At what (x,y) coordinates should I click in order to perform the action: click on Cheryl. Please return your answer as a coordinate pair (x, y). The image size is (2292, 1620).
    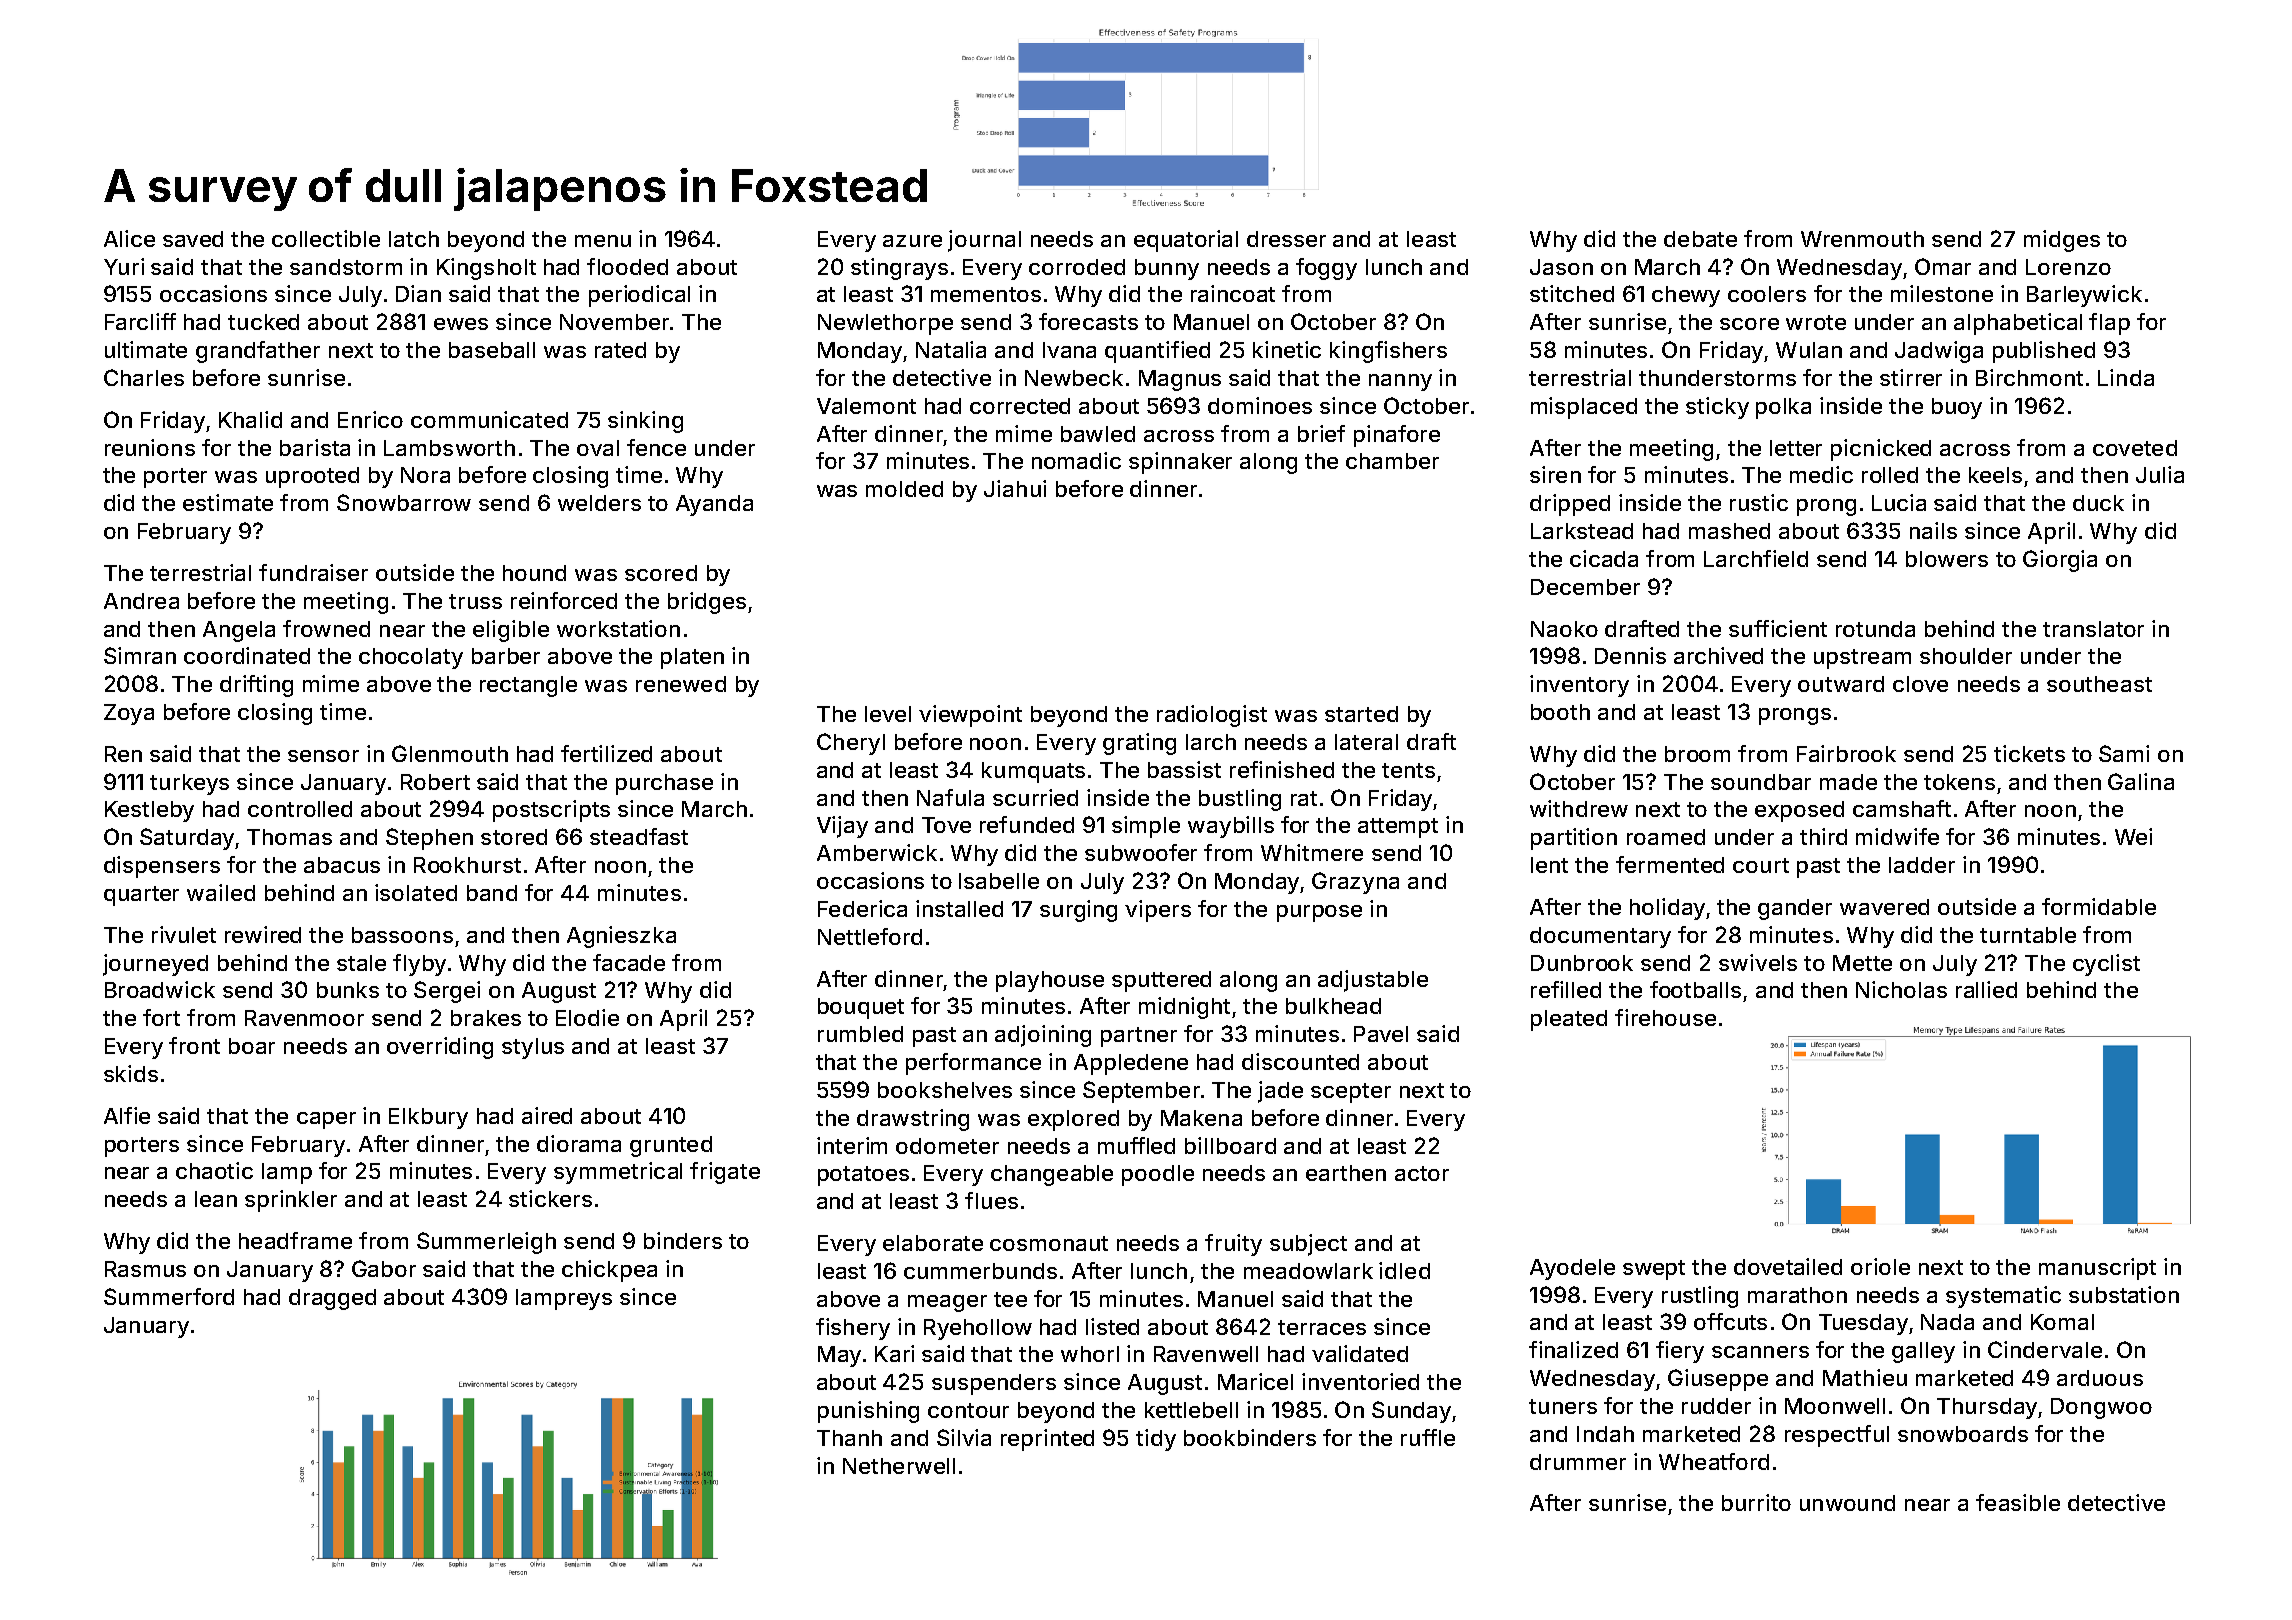
    Looking at the image, I should click on (851, 744).
